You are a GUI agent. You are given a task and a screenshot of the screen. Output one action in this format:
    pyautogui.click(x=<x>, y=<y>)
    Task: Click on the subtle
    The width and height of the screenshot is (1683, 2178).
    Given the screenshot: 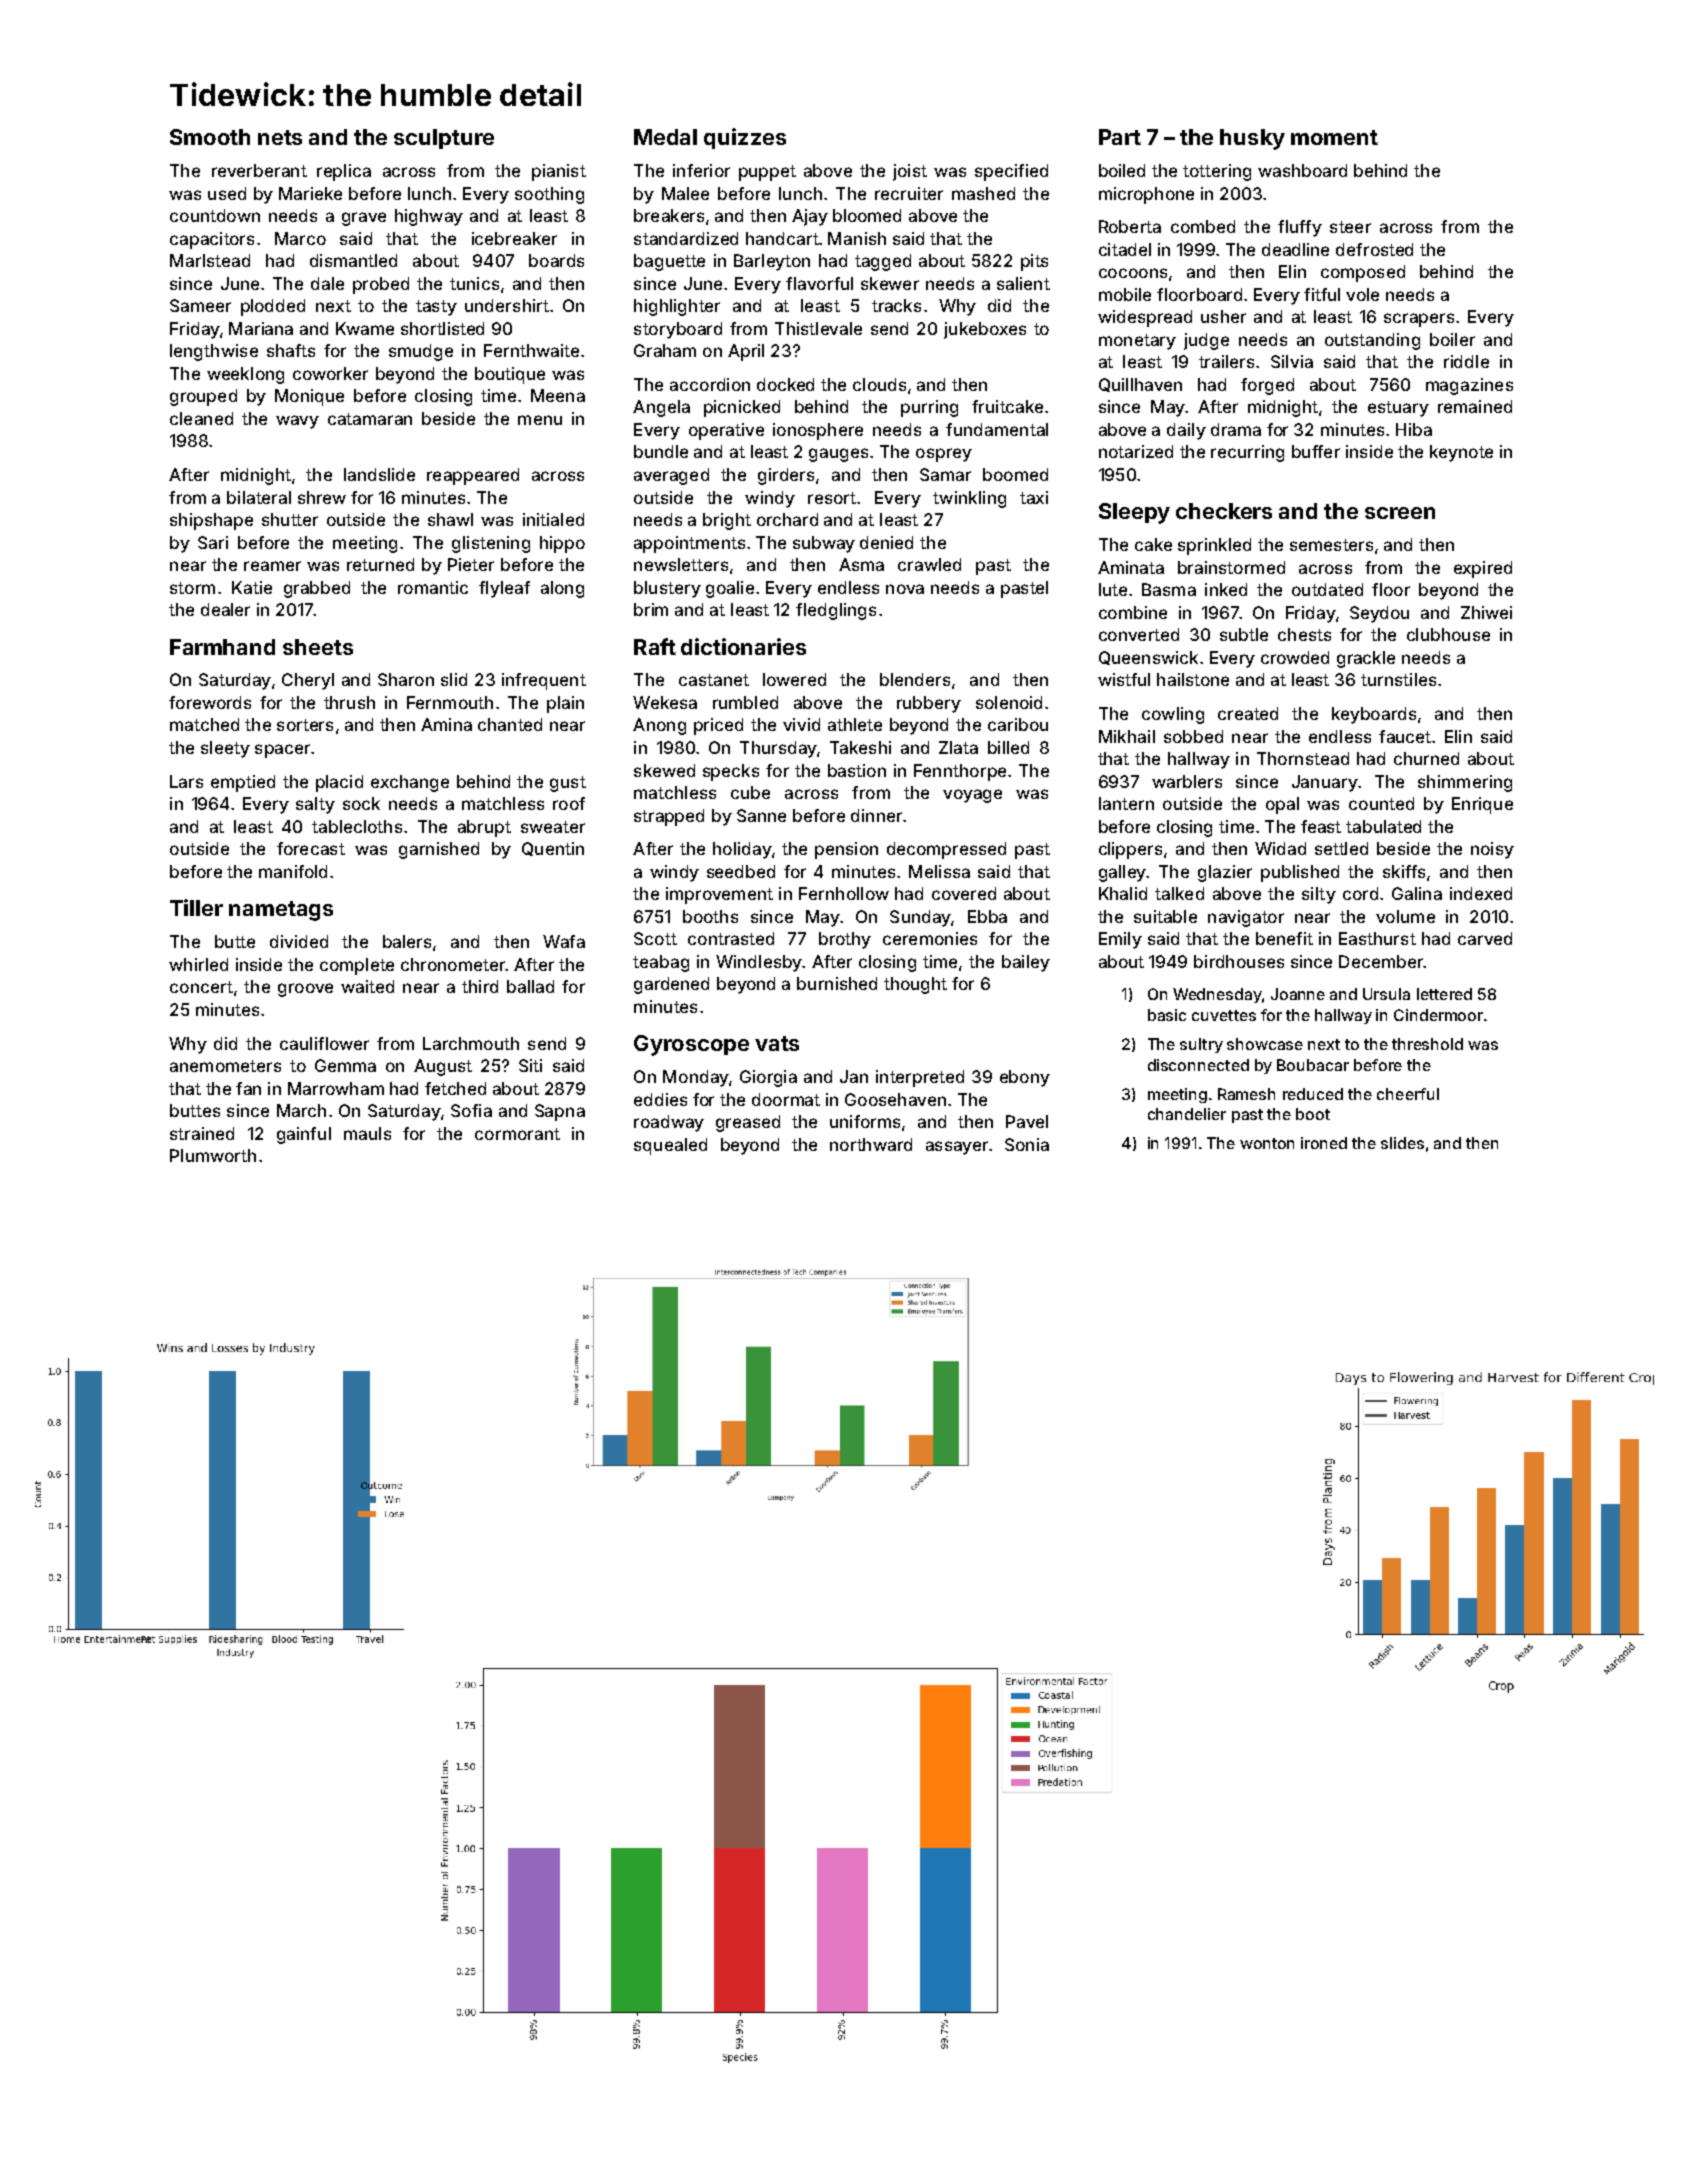 What is the action you would take?
    pyautogui.click(x=1244, y=634)
